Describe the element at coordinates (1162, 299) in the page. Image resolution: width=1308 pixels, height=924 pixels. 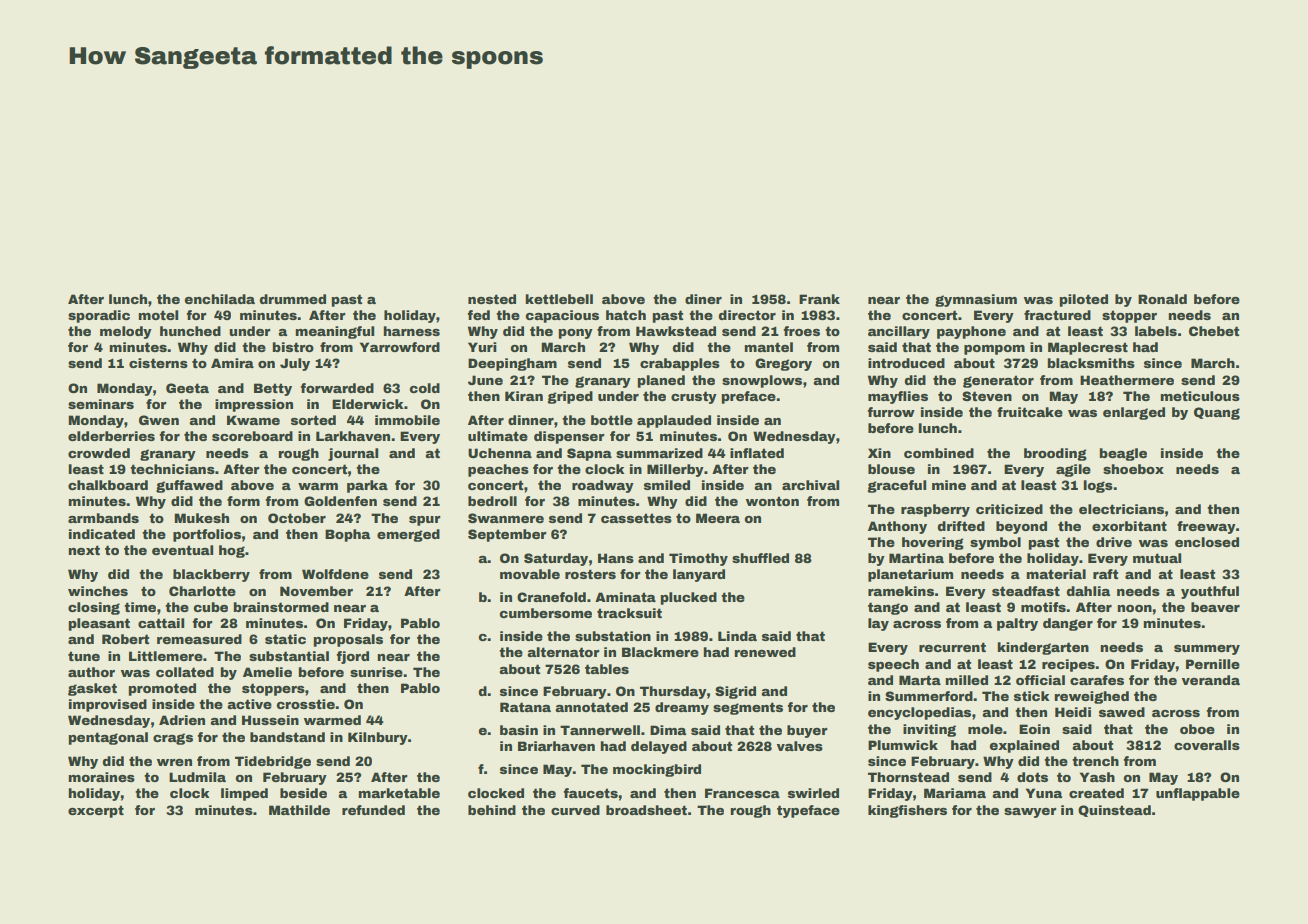
I see `Ronald` at that location.
